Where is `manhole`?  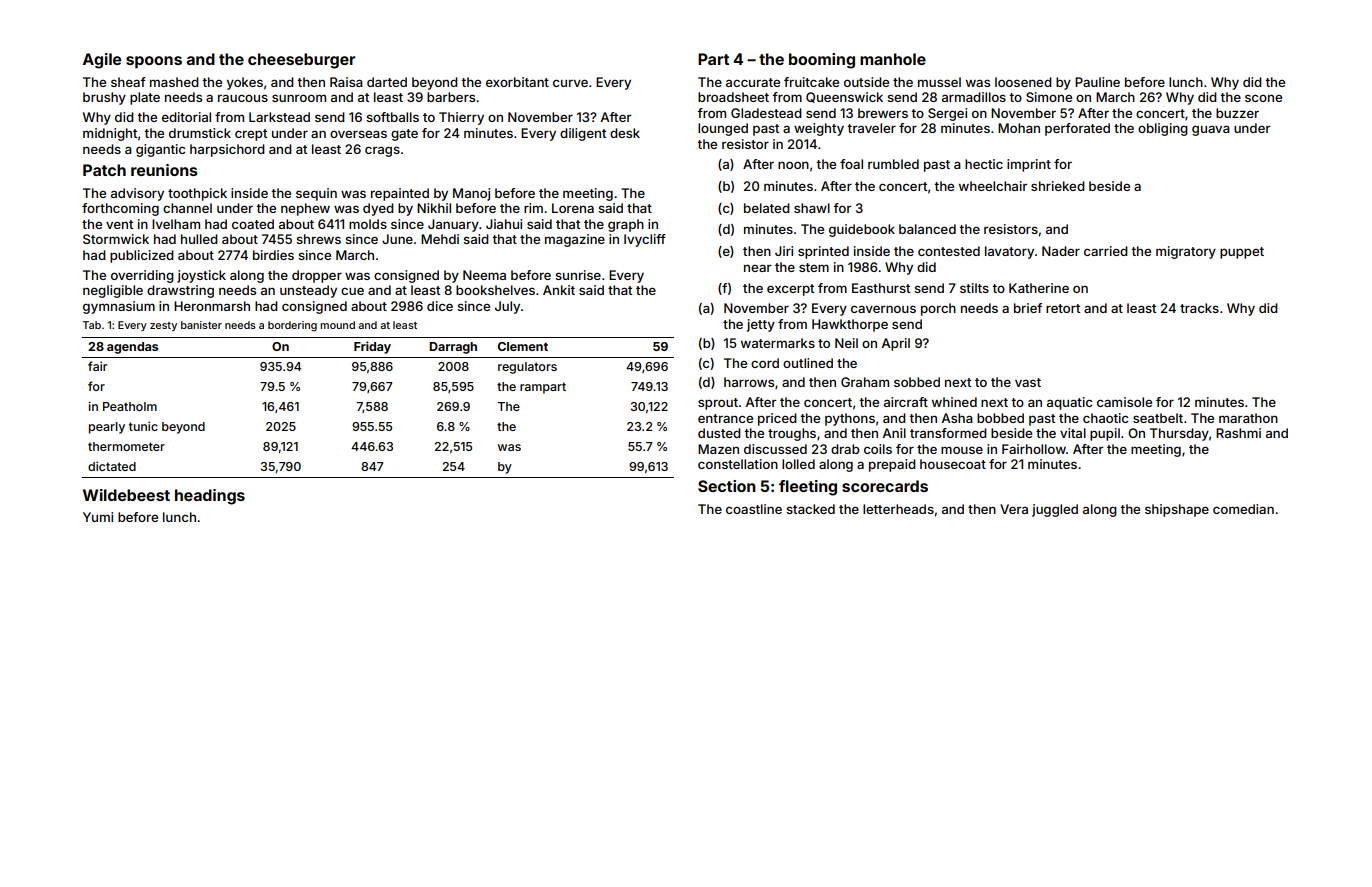
manhole is located at coordinates (893, 59).
